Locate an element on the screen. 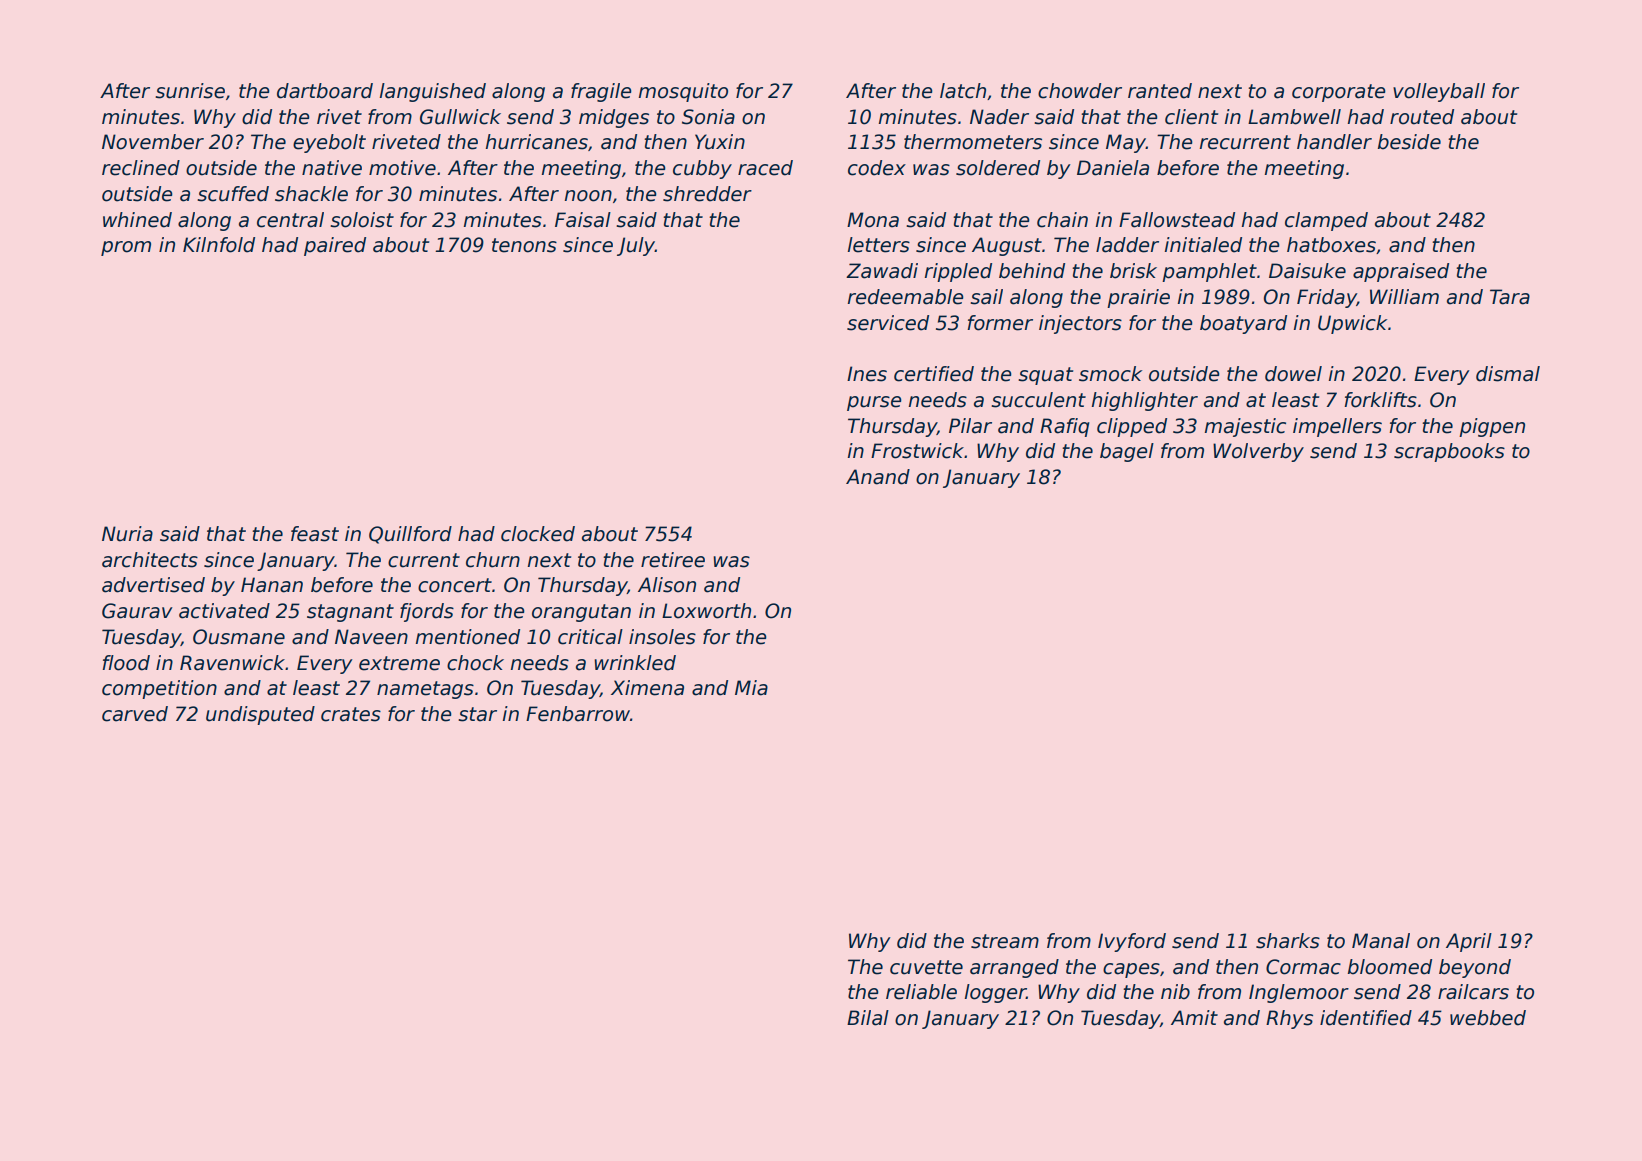  clocked is located at coordinates (538, 534).
